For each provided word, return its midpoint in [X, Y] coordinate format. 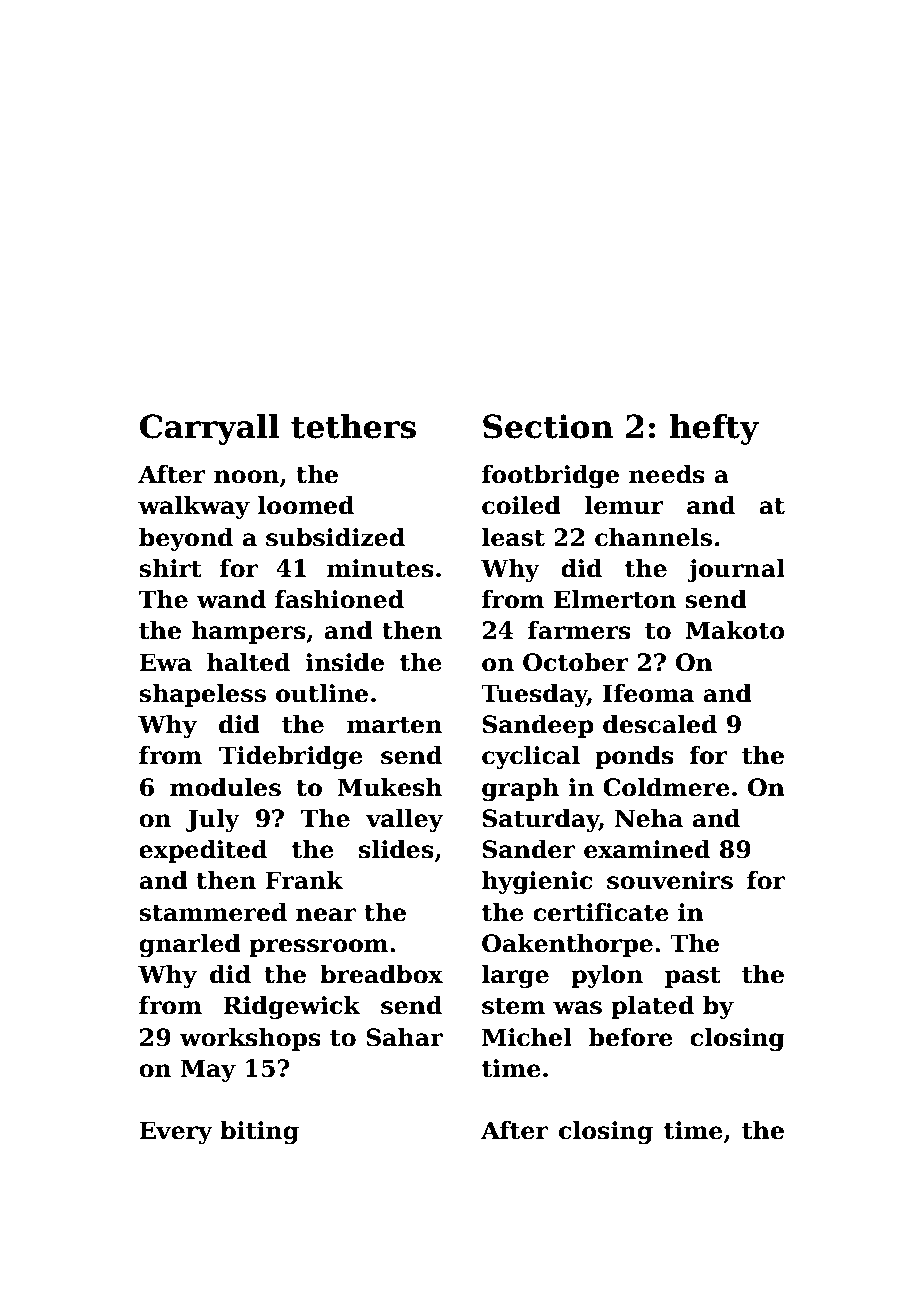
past [693, 977]
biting [259, 1132]
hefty [714, 429]
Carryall [210, 429]
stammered [213, 912]
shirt [170, 568]
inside [344, 662]
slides [396, 849]
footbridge [550, 476]
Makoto [735, 630]
